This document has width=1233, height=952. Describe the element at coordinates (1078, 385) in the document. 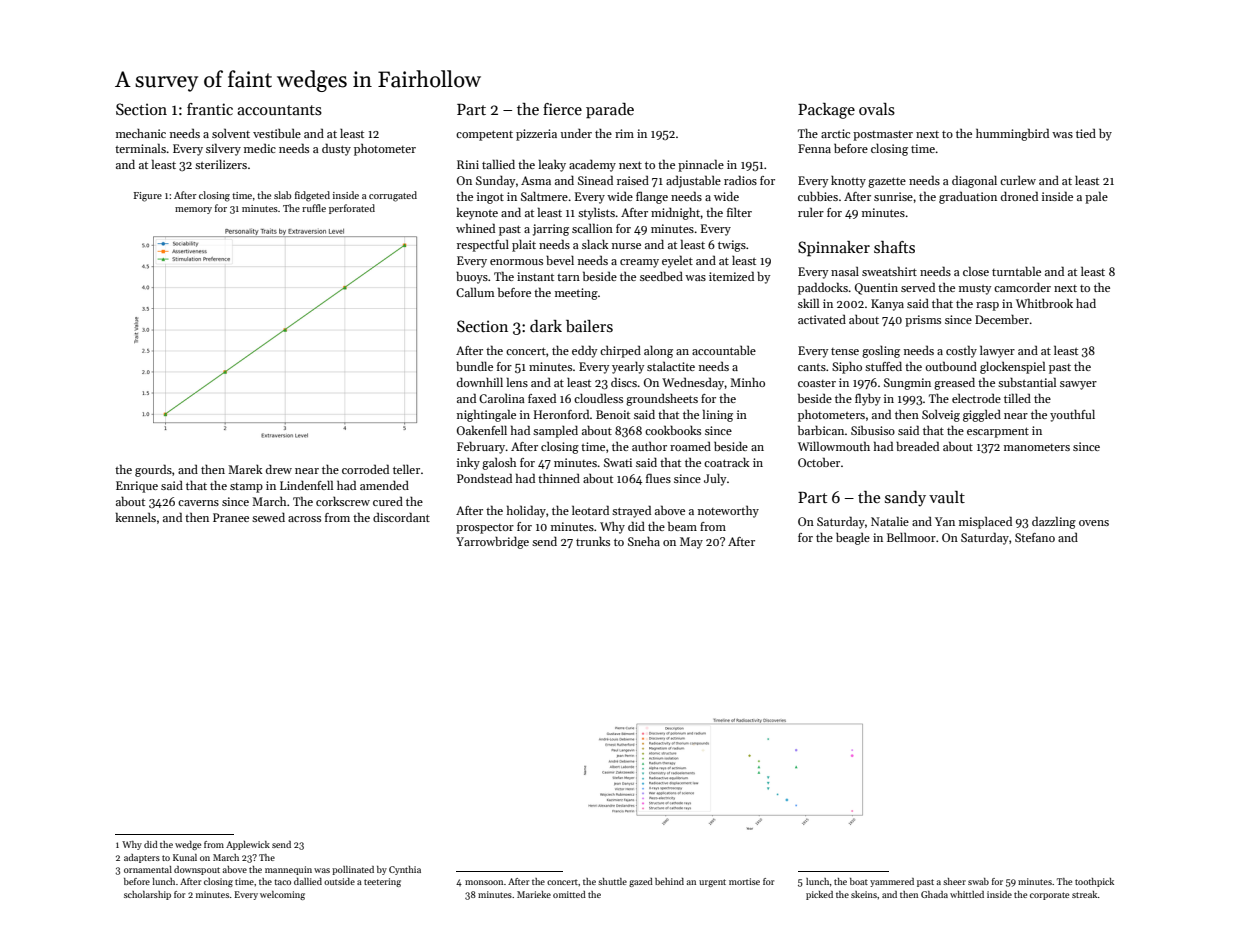

I see `sawyer` at that location.
